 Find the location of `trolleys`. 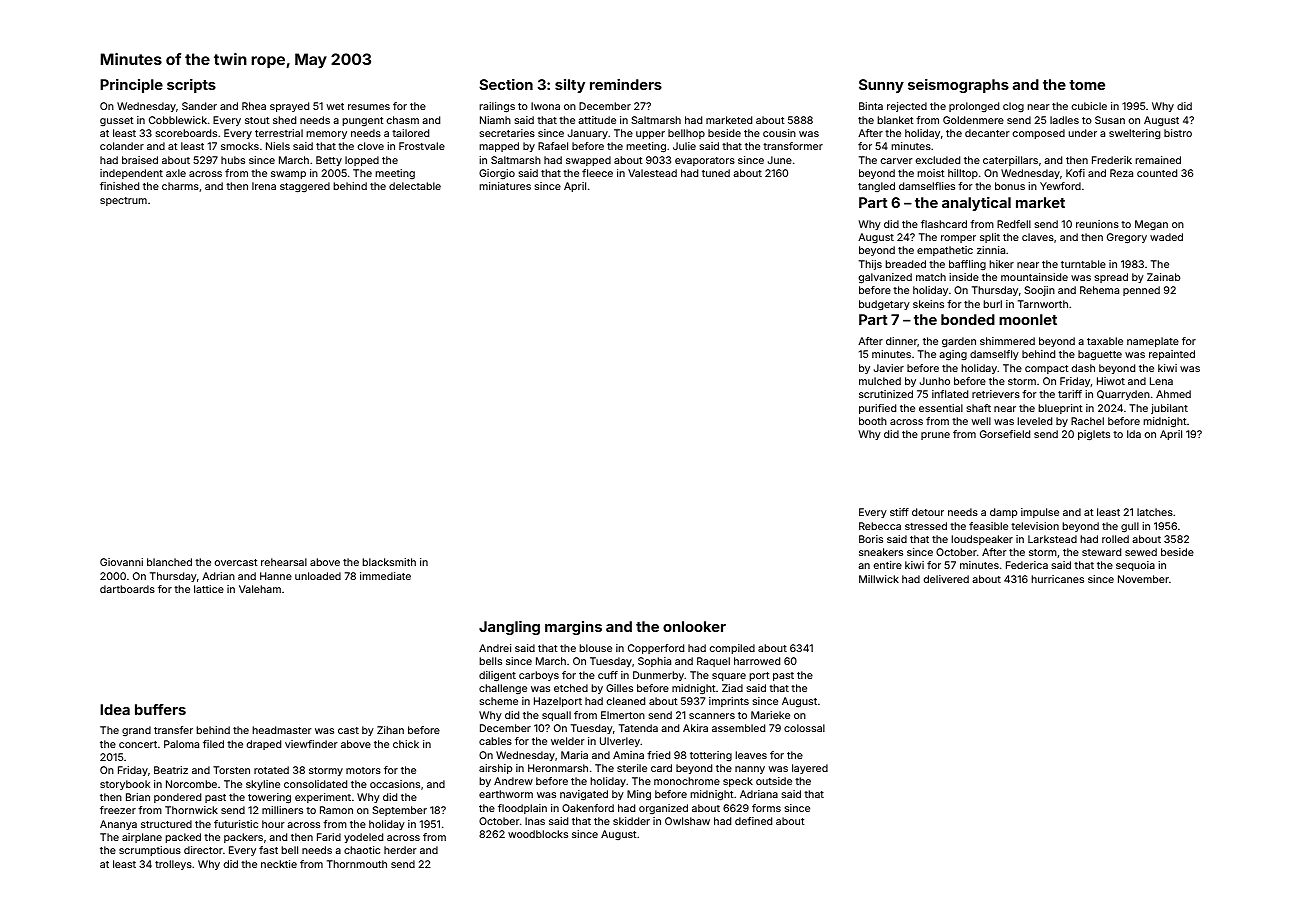

trolleys is located at coordinates (173, 865).
